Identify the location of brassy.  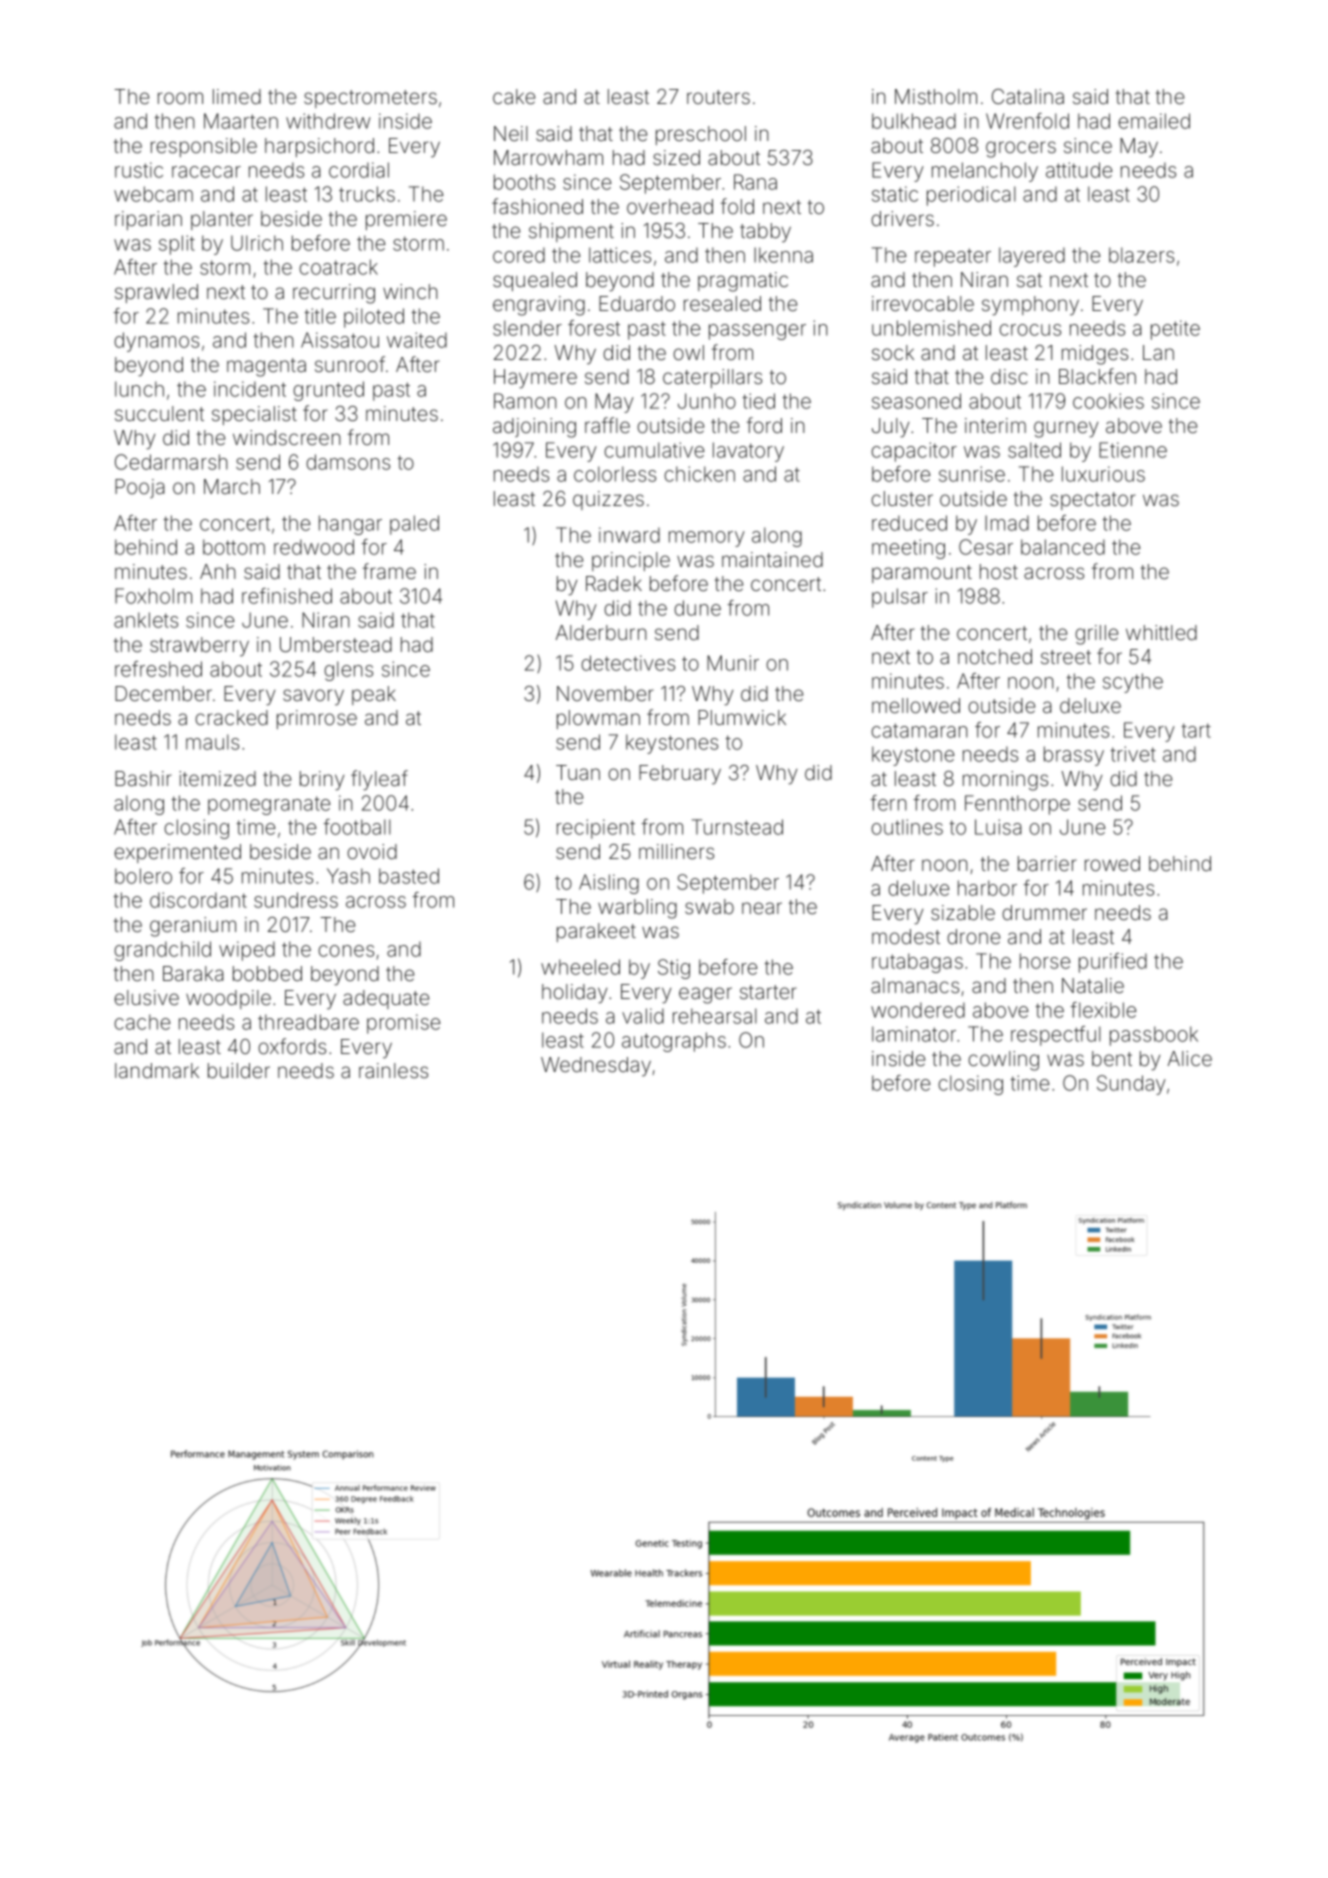
(1074, 756).
